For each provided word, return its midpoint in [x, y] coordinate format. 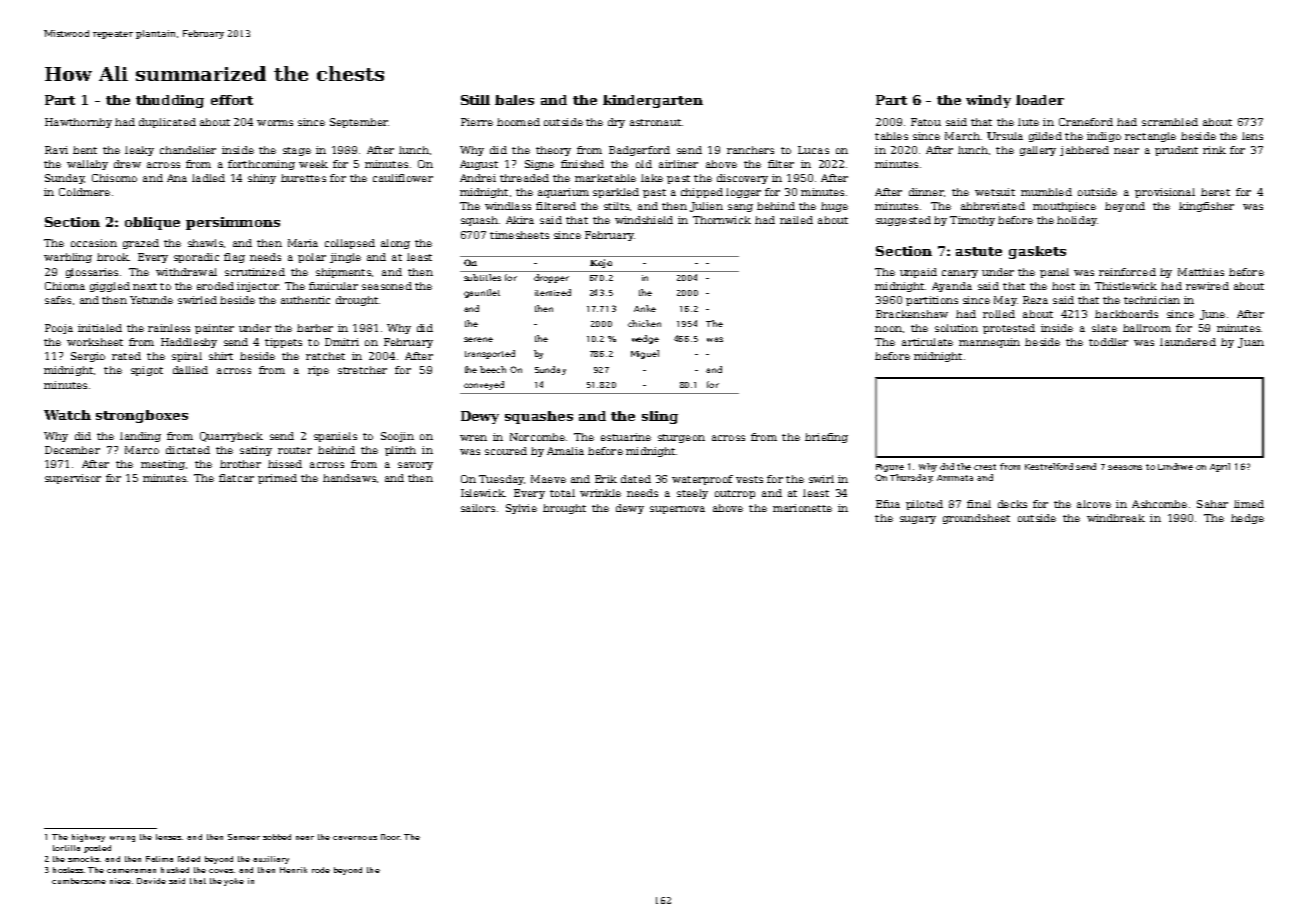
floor [390, 837]
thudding [170, 101]
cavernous [355, 838]
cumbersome [79, 881]
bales [514, 100]
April [1220, 467]
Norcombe [537, 437]
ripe [318, 371]
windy [988, 101]
